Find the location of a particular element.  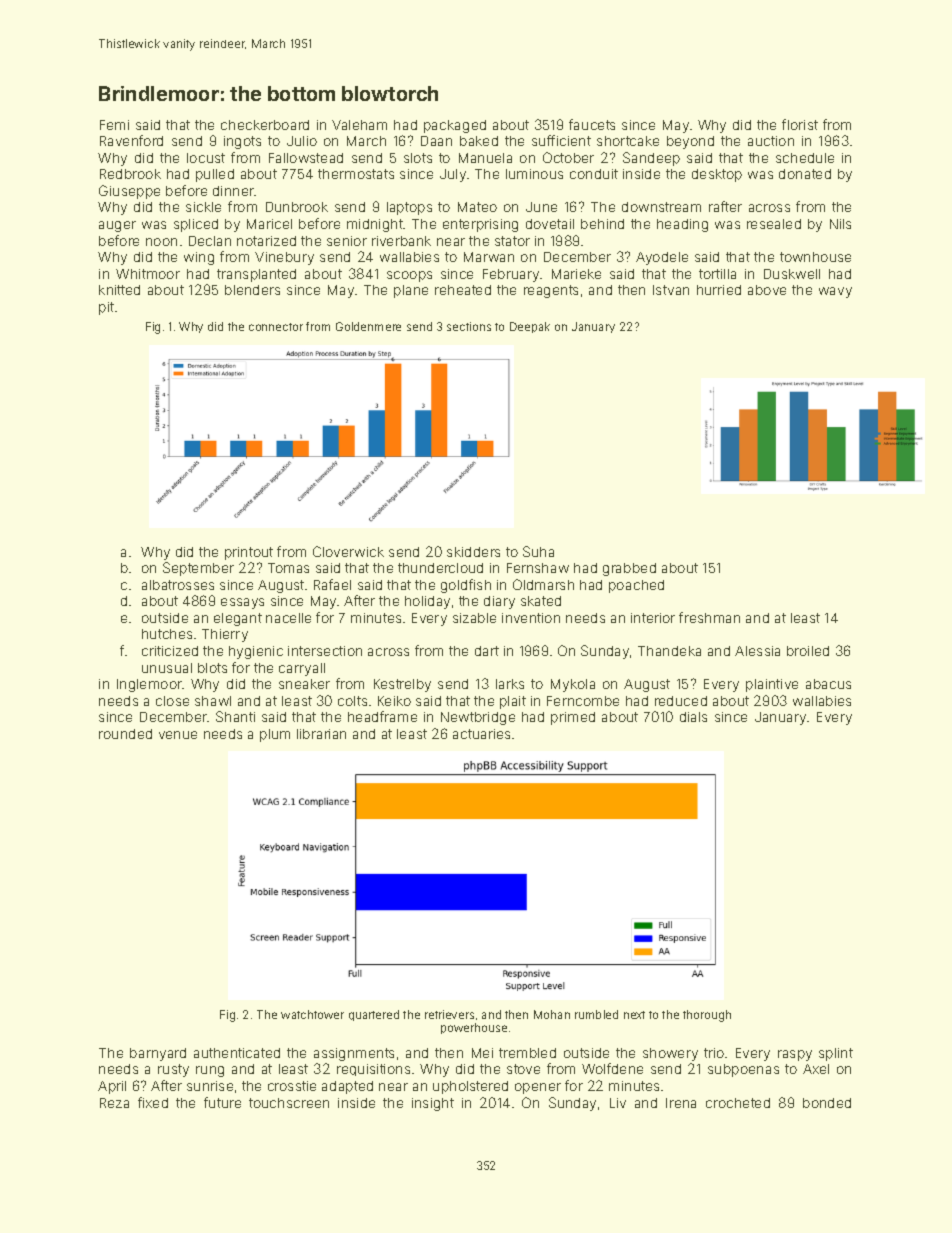

plum is located at coordinates (275, 735).
